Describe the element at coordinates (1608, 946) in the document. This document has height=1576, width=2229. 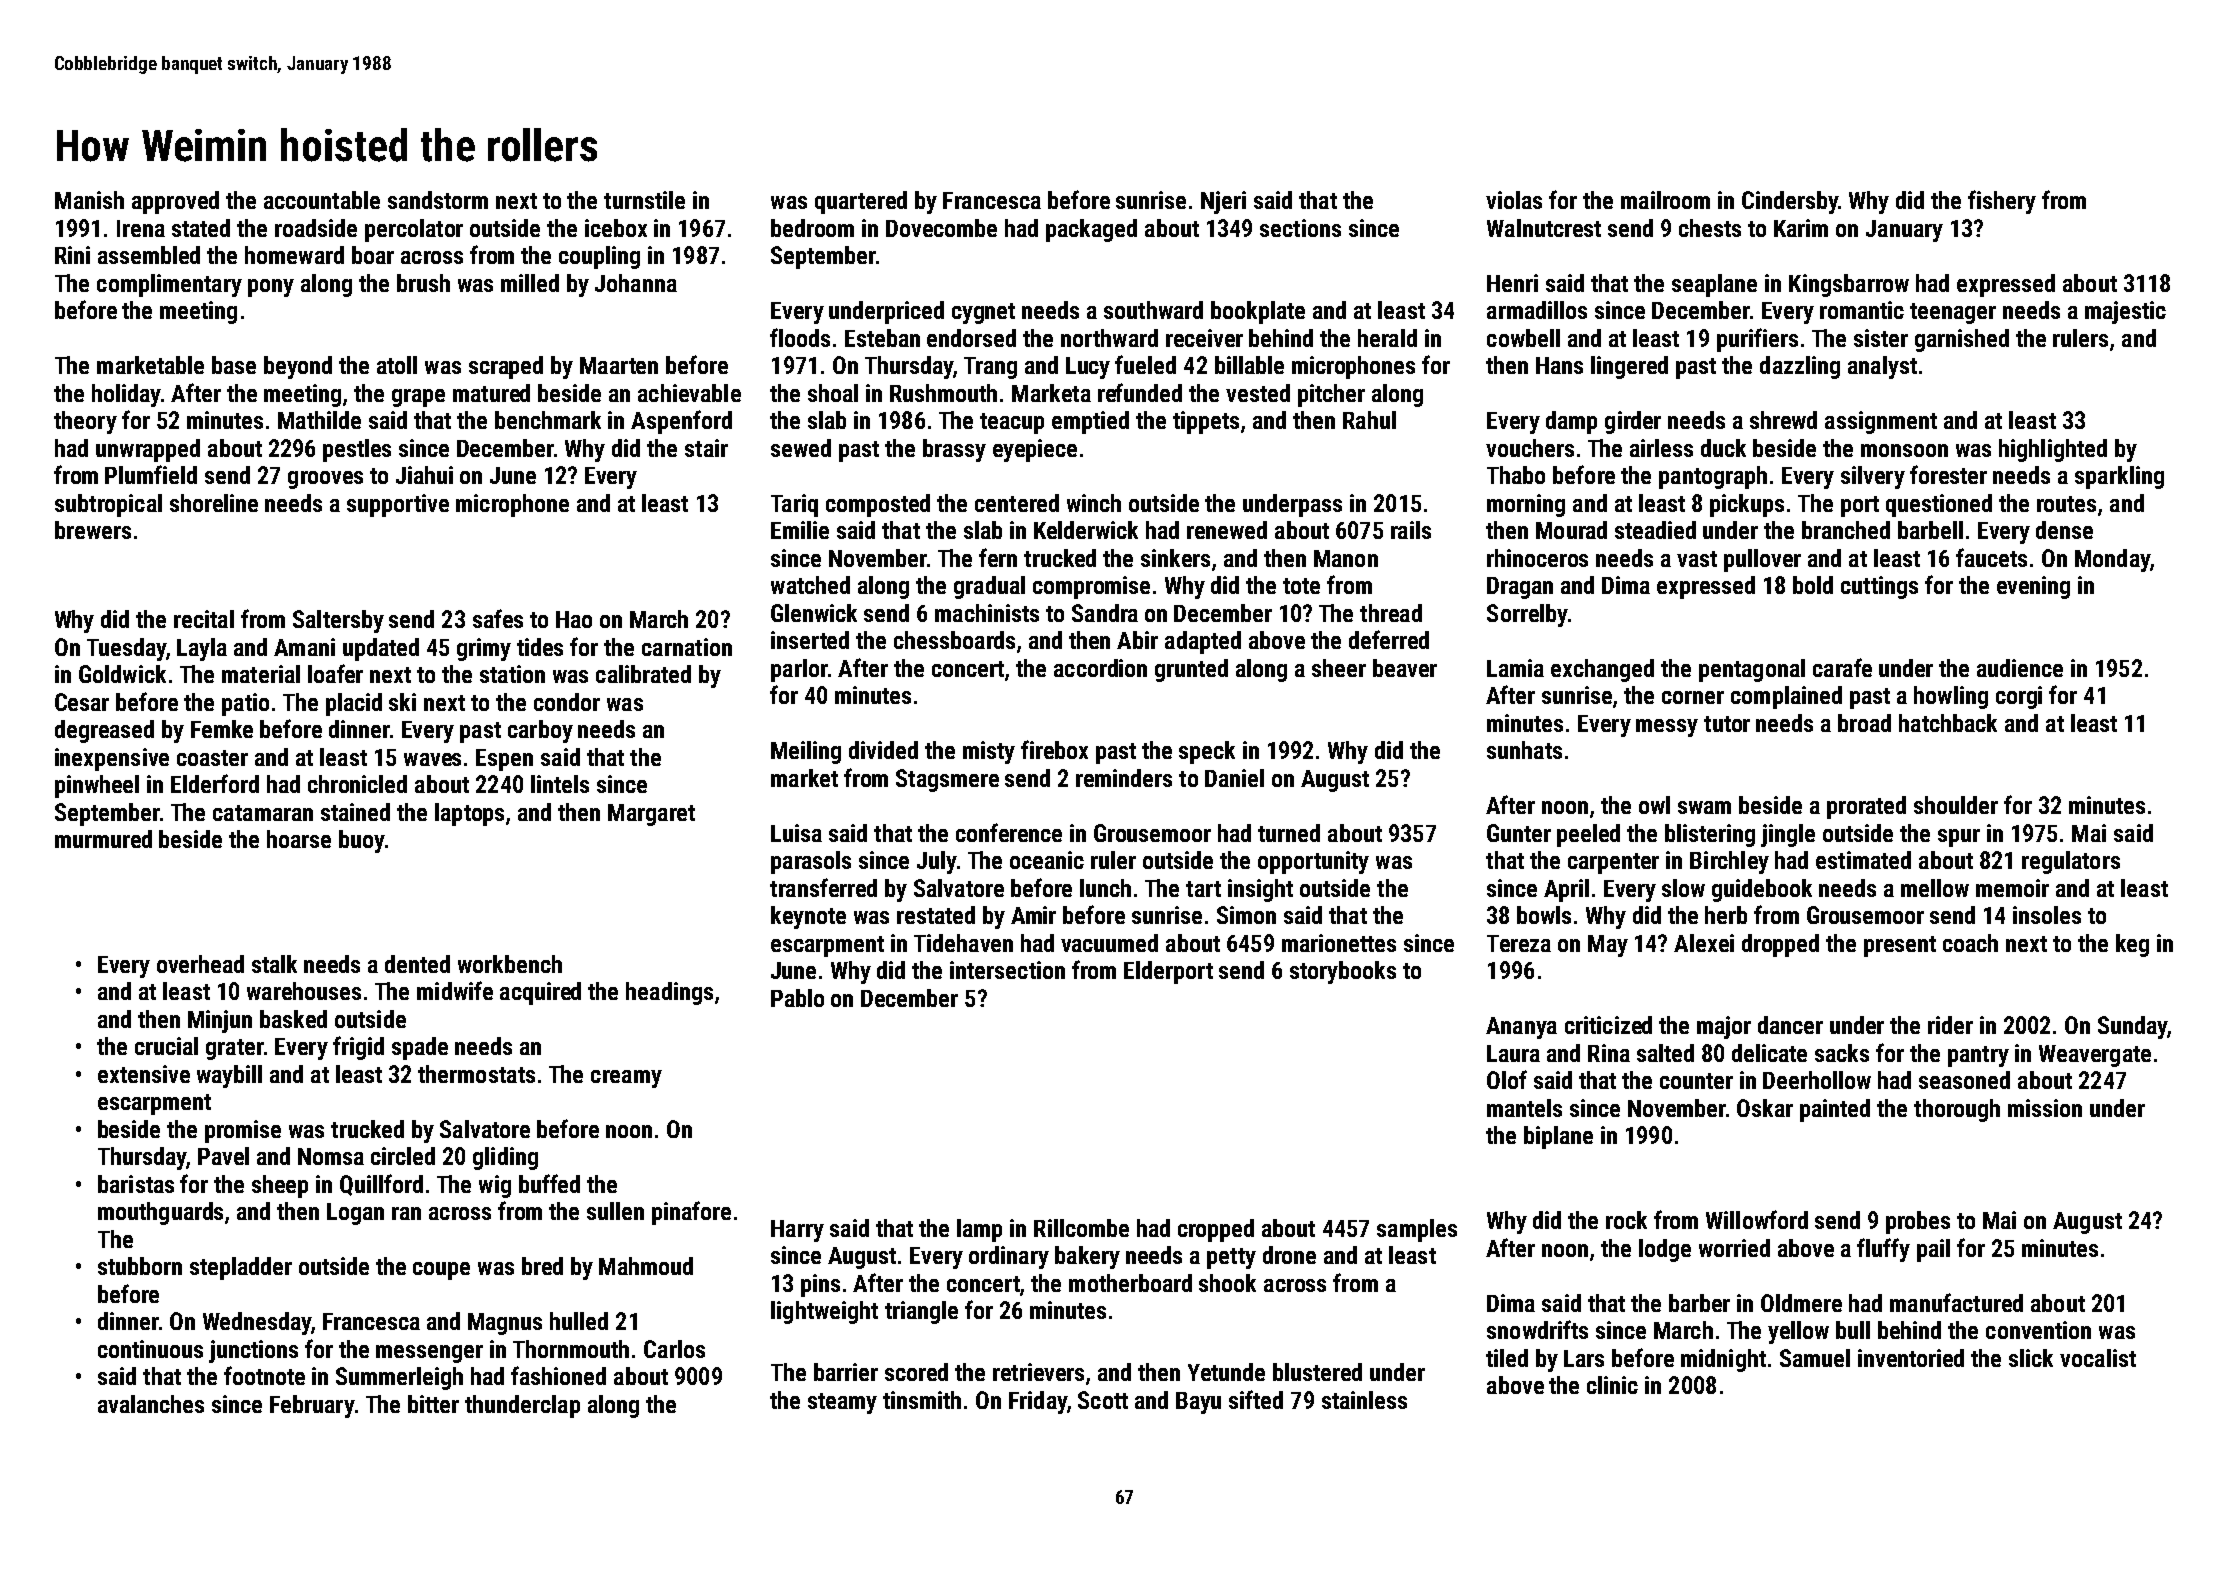
I see `May` at that location.
